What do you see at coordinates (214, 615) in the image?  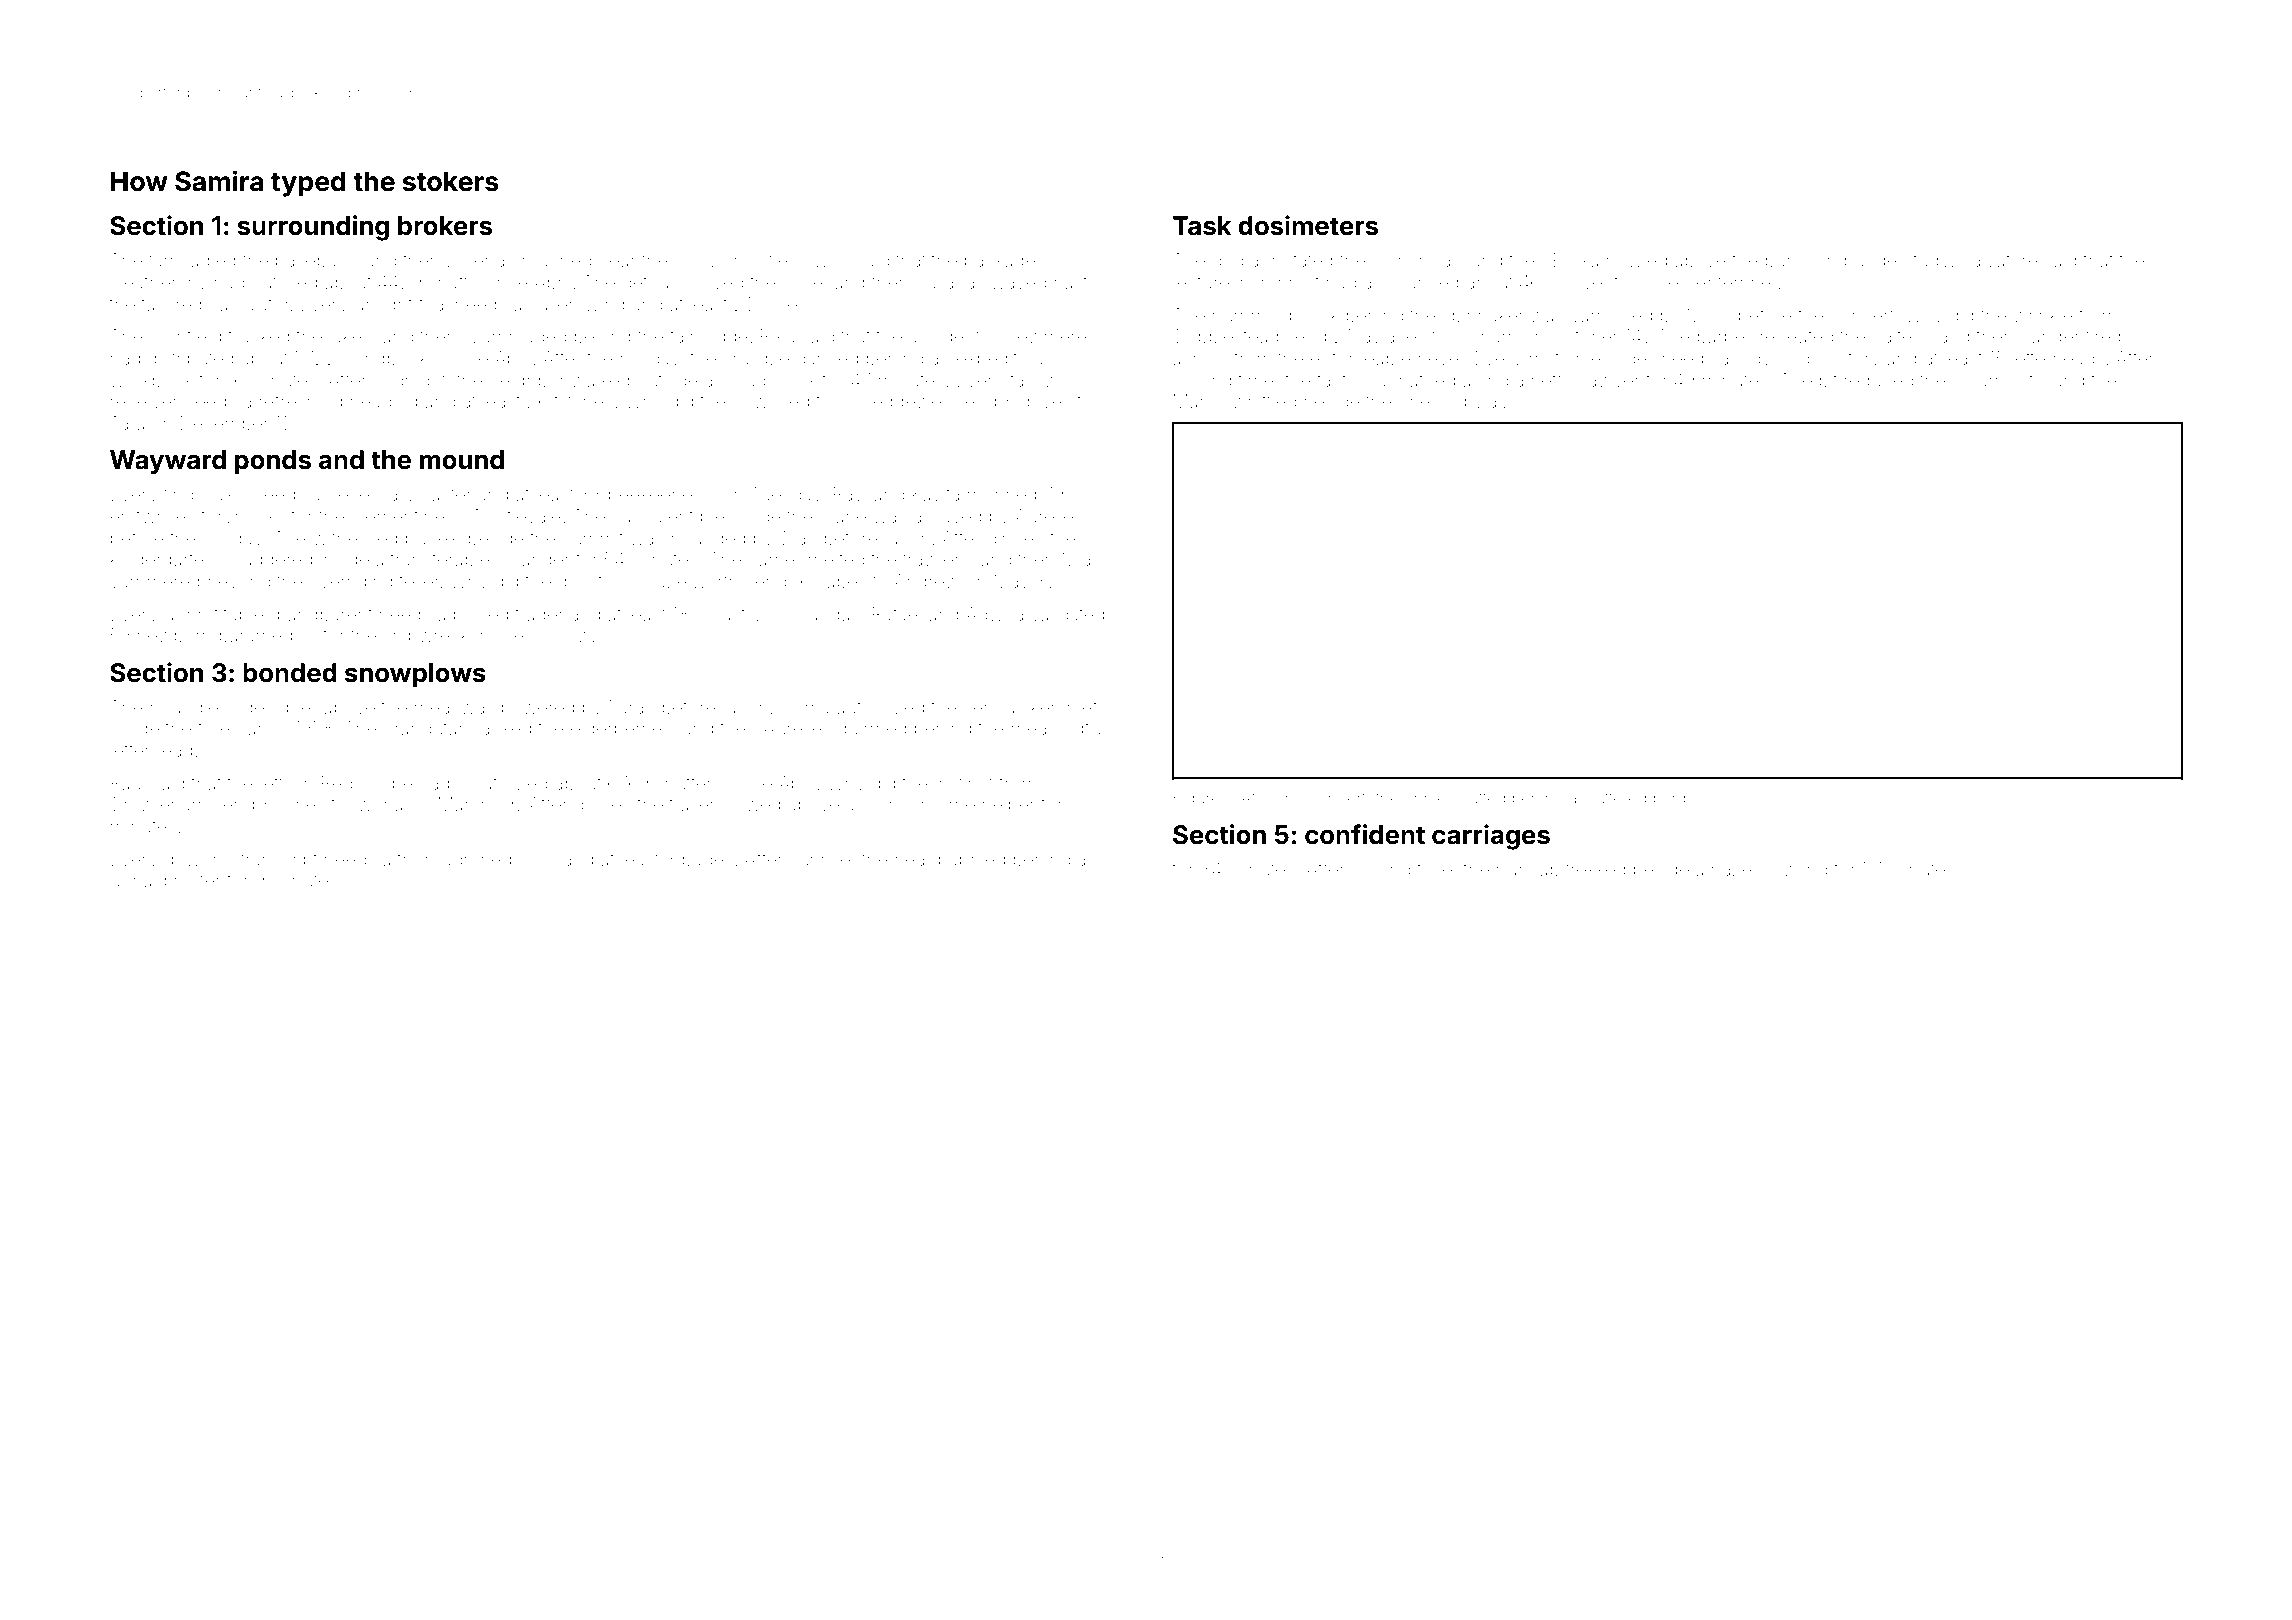 I see `unprofitable` at bounding box center [214, 615].
